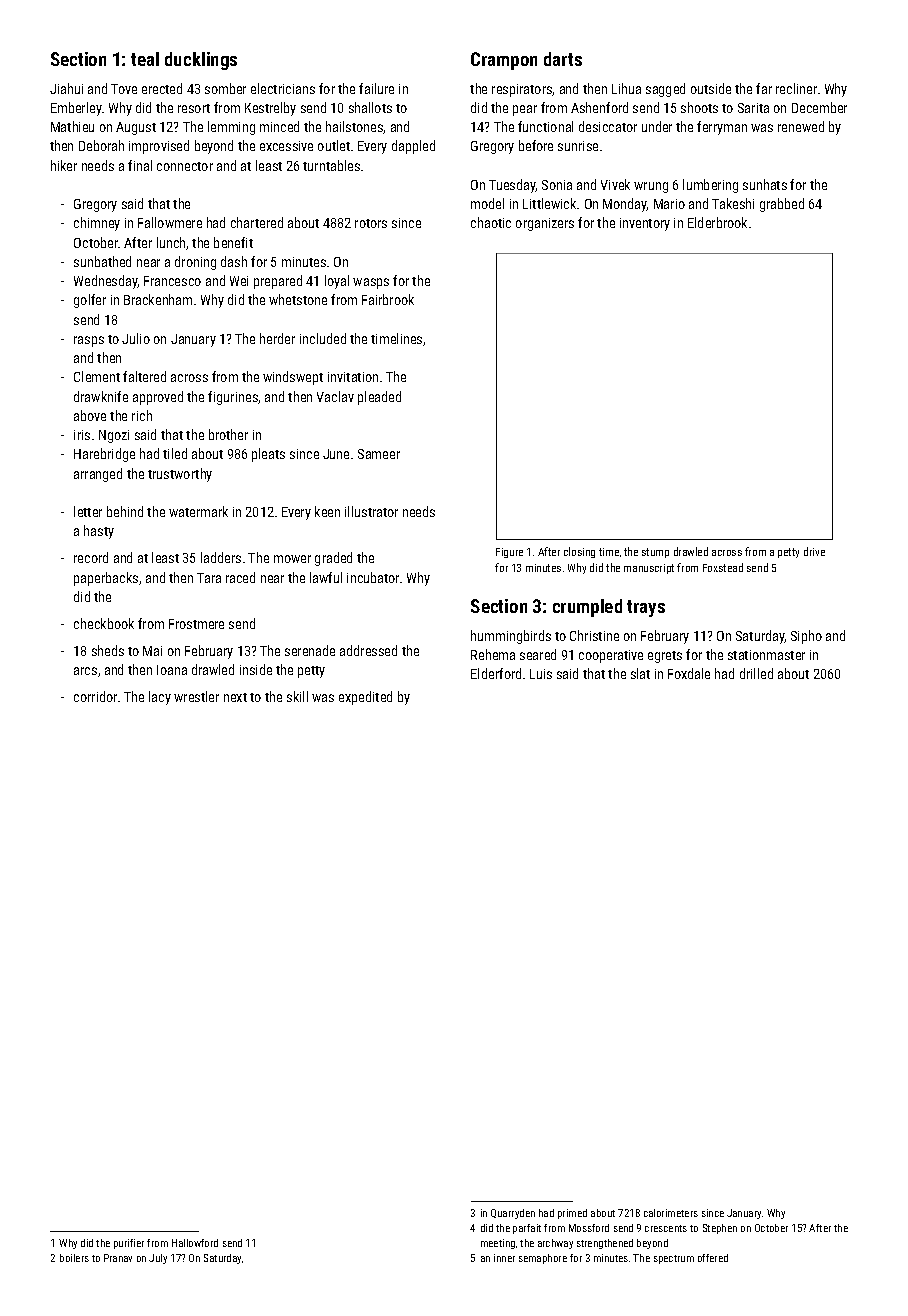 This screenshot has width=908, height=1316. Describe the element at coordinates (541, 674) in the screenshot. I see `Luis` at that location.
